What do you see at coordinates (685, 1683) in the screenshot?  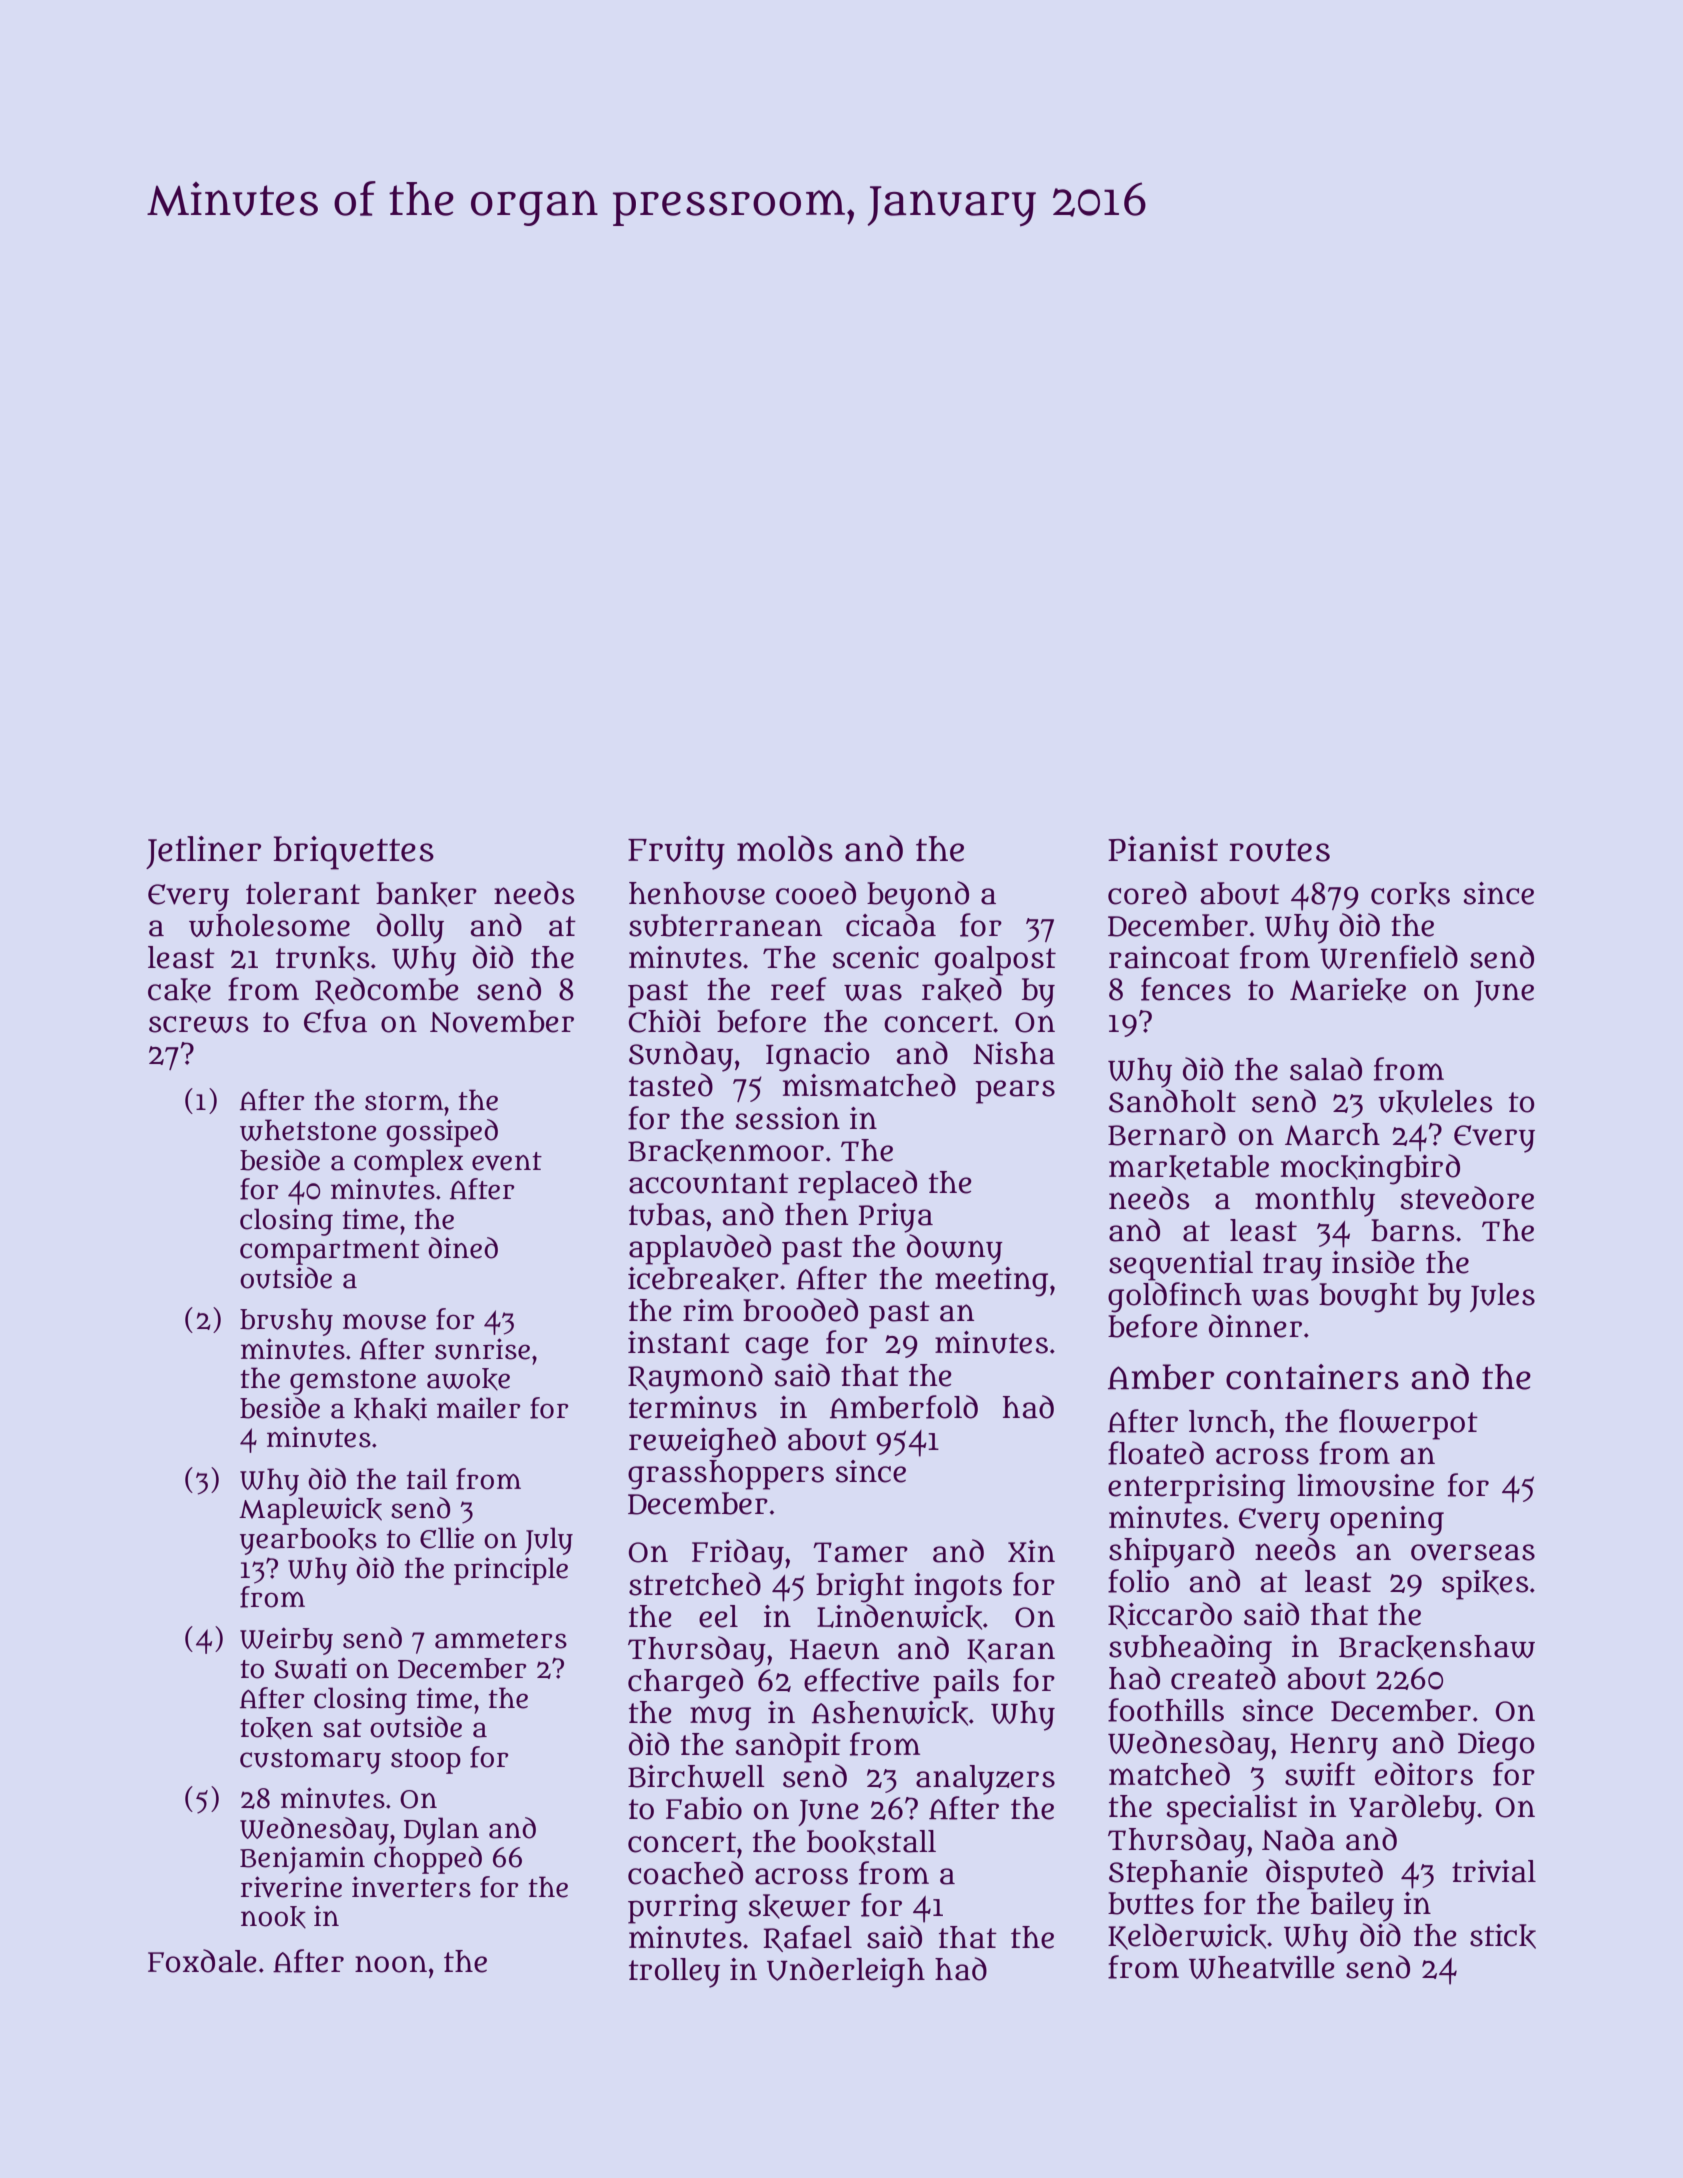 I see `charged` at bounding box center [685, 1683].
